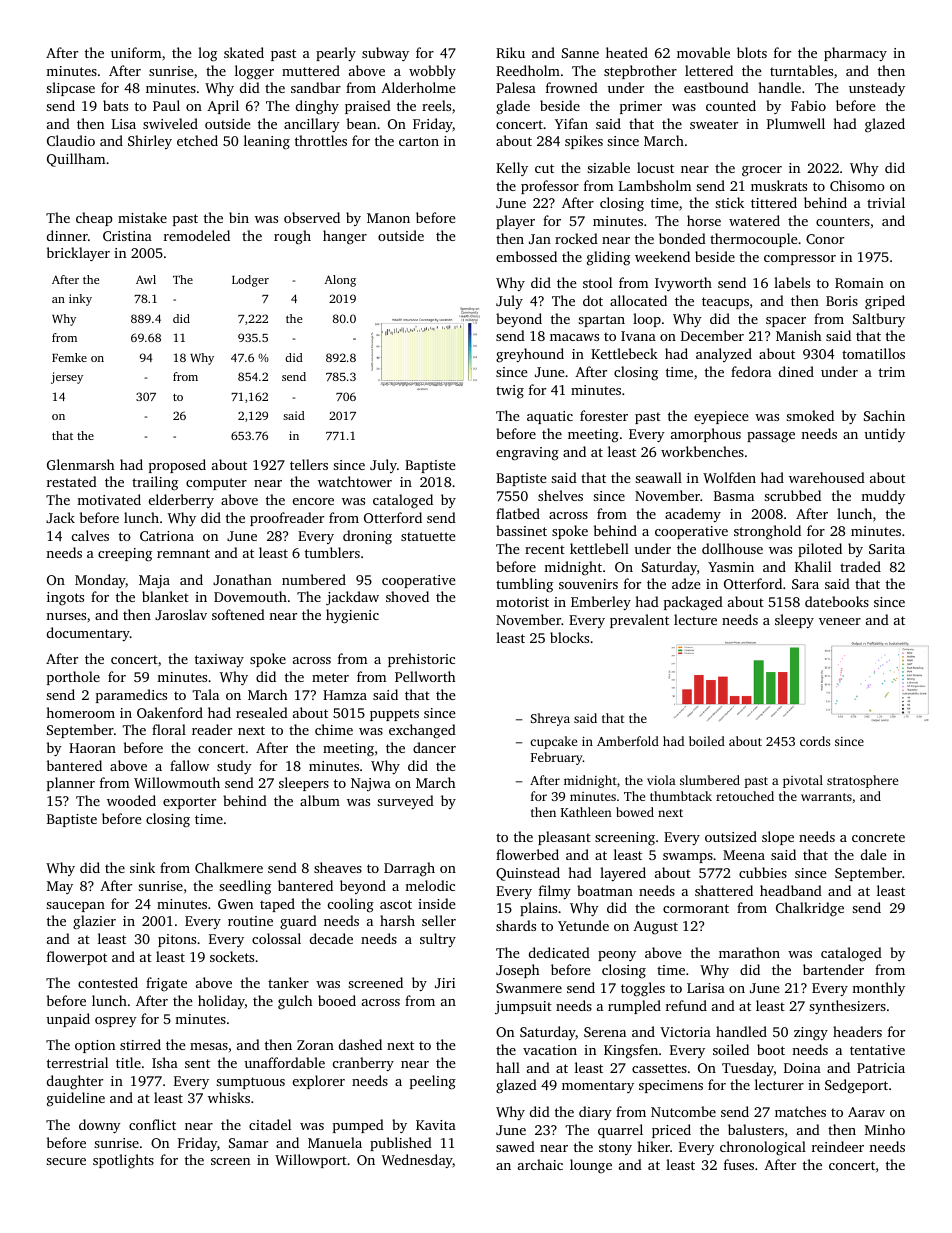  What do you see at coordinates (838, 1146) in the document?
I see `reindeer` at bounding box center [838, 1146].
